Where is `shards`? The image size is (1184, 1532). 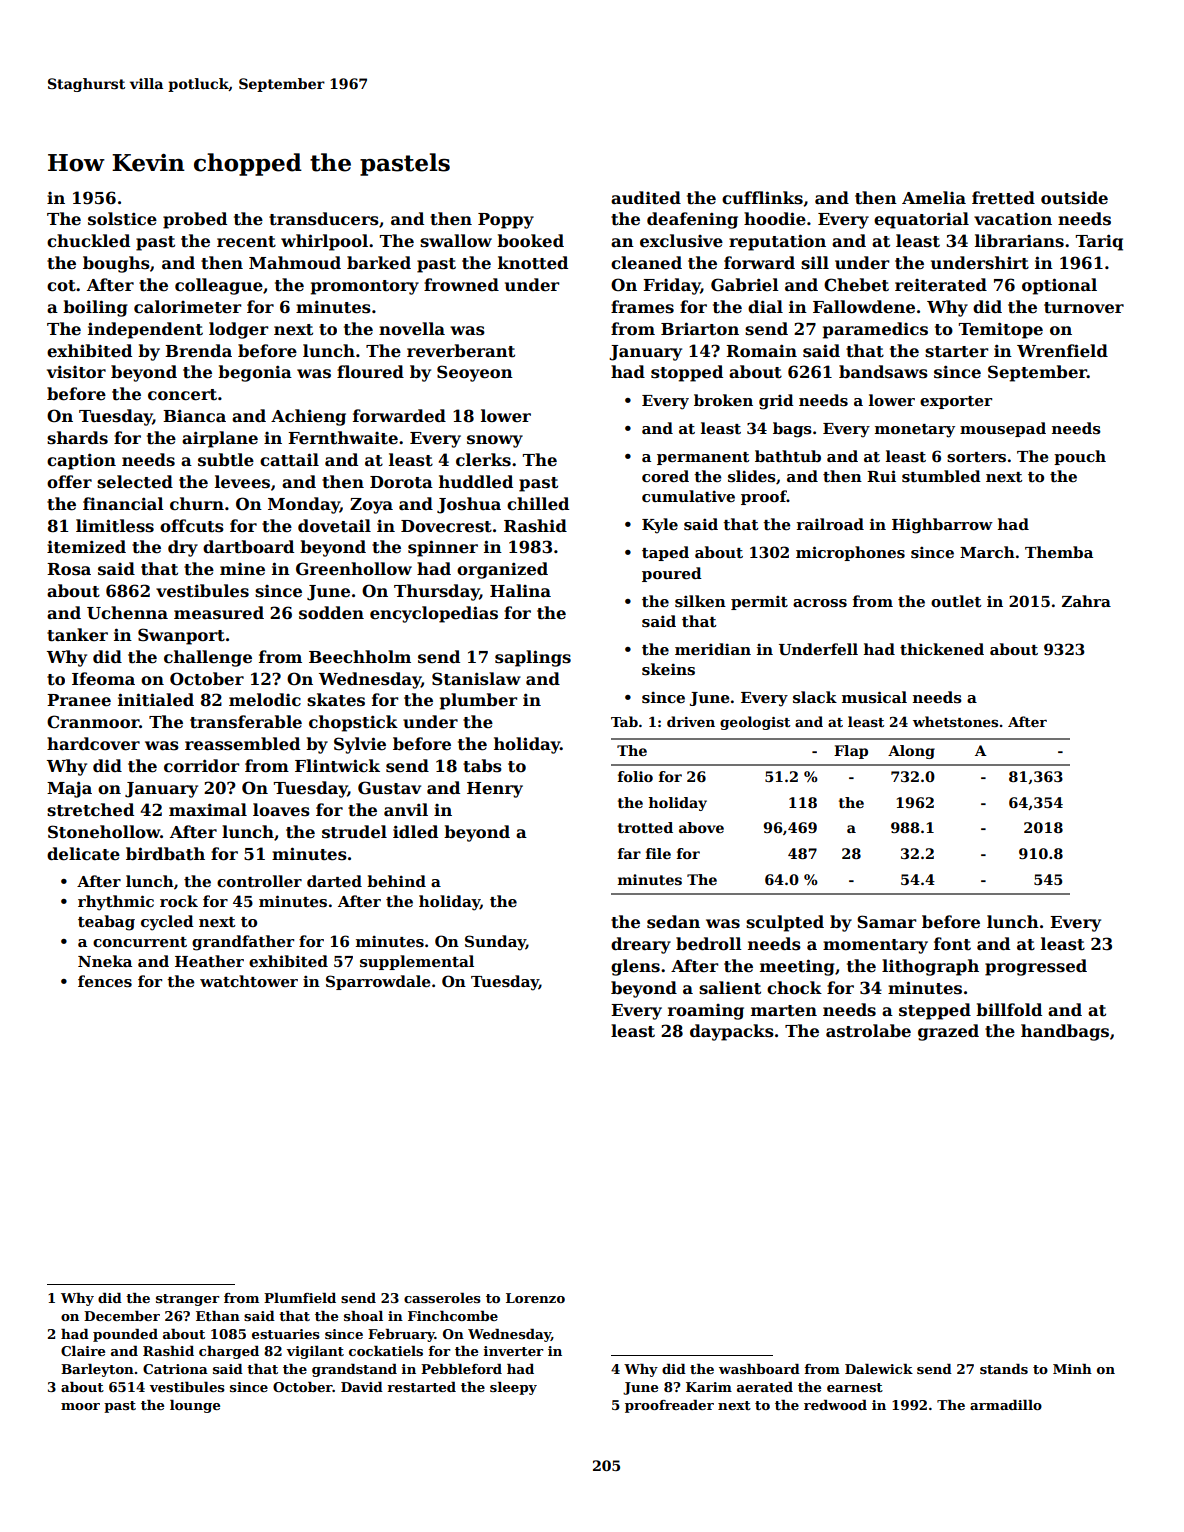
shards is located at coordinates (77, 438).
